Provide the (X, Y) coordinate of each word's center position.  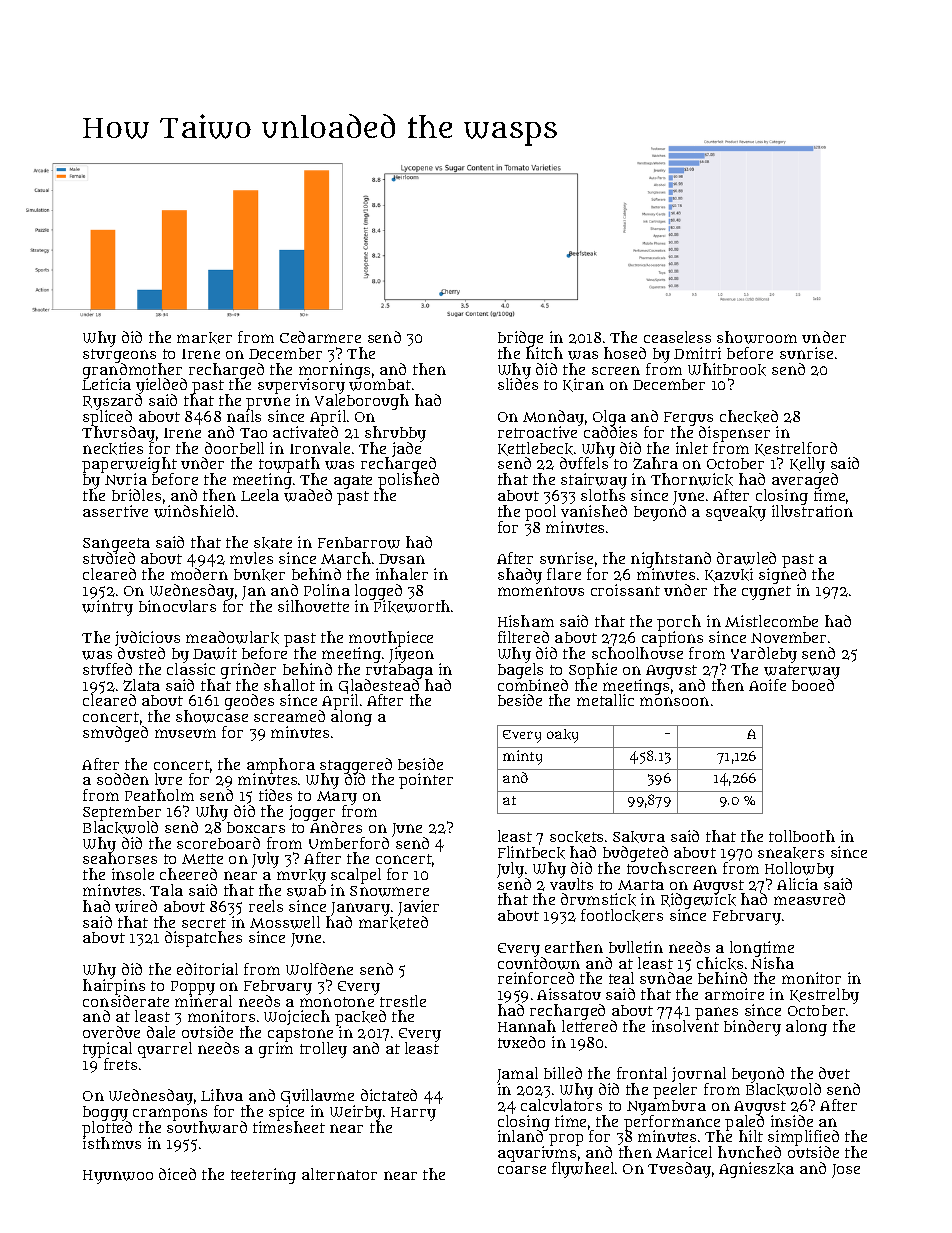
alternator (339, 1174)
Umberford (349, 843)
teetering (263, 1176)
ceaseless (677, 337)
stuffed (107, 669)
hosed (625, 353)
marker (204, 338)
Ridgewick (698, 902)
